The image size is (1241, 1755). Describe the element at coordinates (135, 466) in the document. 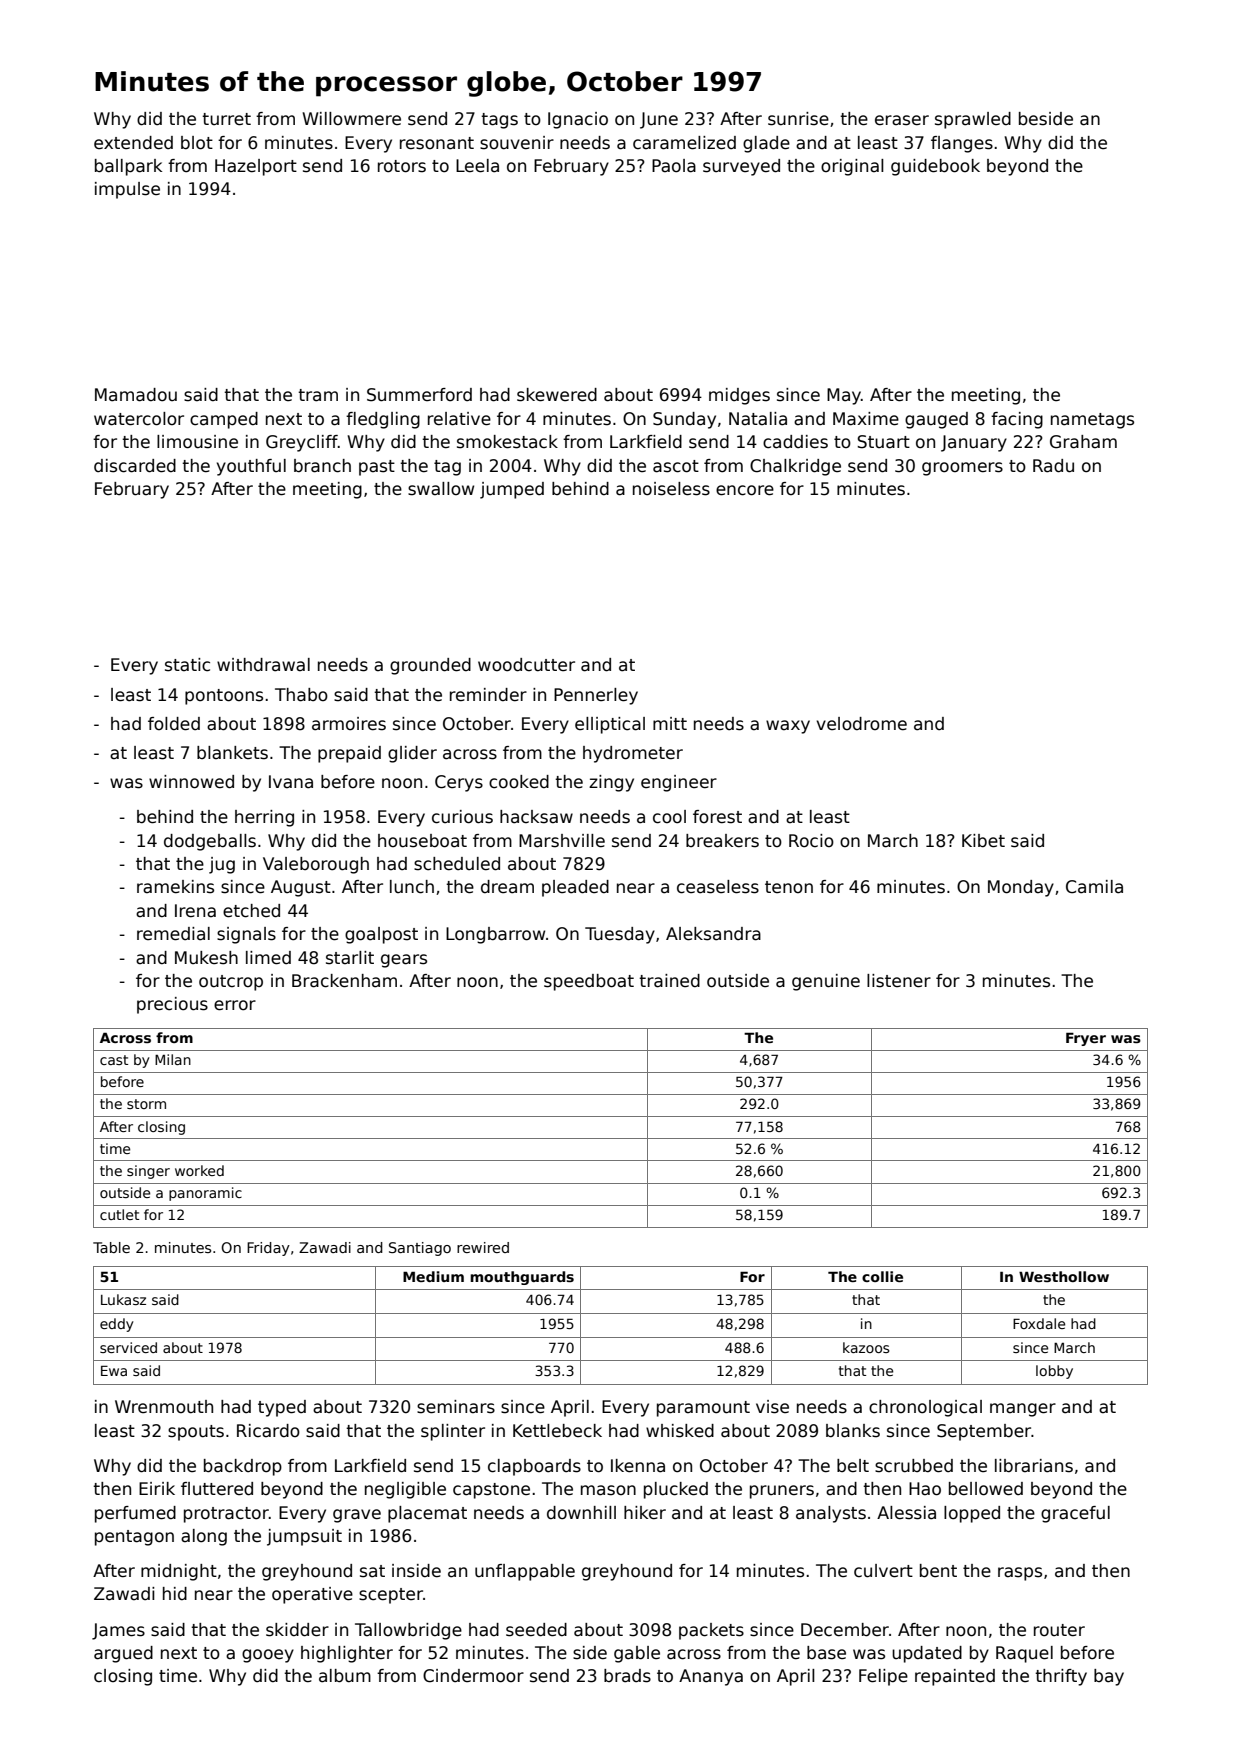

I see `discarded` at that location.
